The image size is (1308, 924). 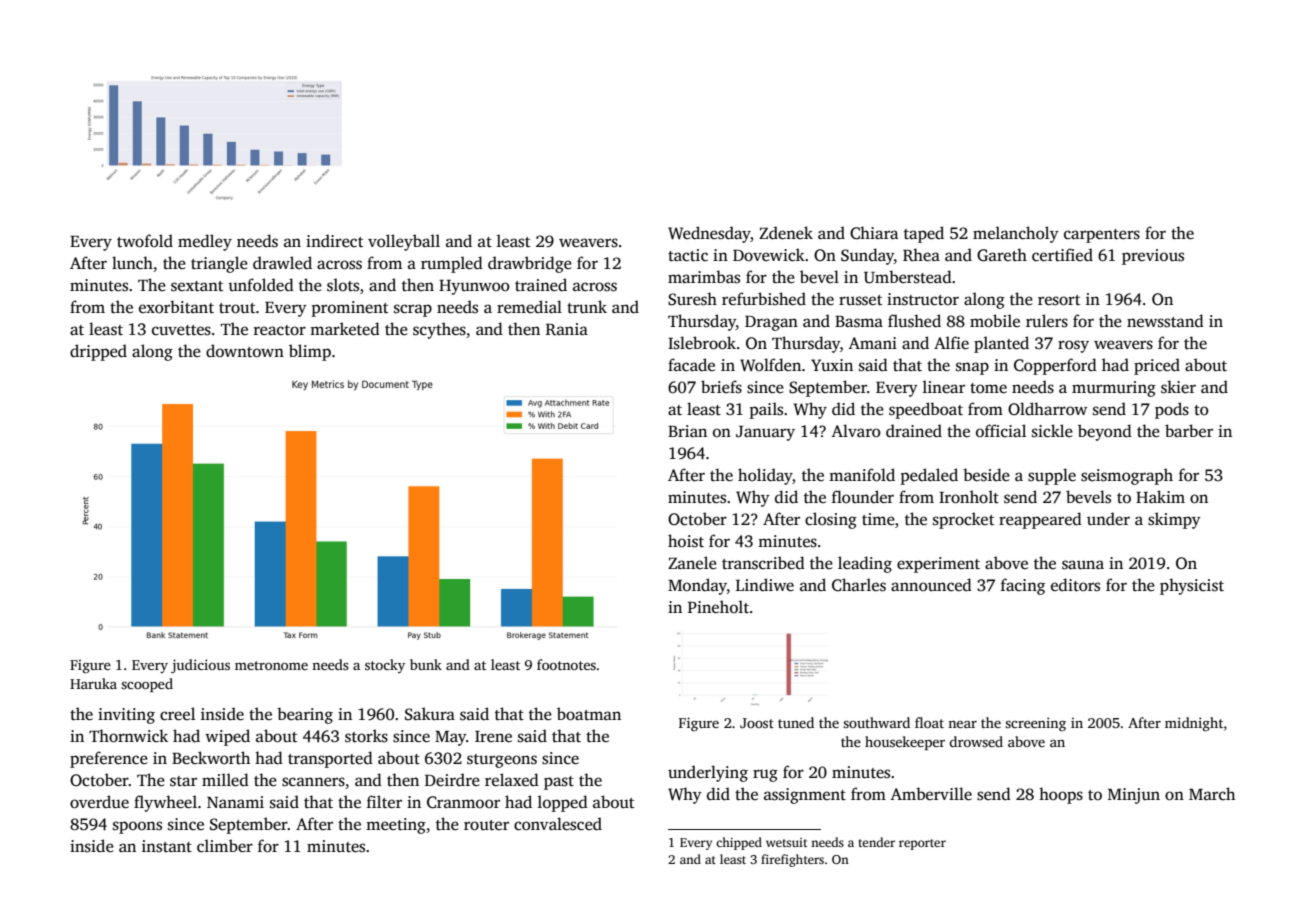 What do you see at coordinates (972, 368) in the screenshot?
I see `snap` at bounding box center [972, 368].
